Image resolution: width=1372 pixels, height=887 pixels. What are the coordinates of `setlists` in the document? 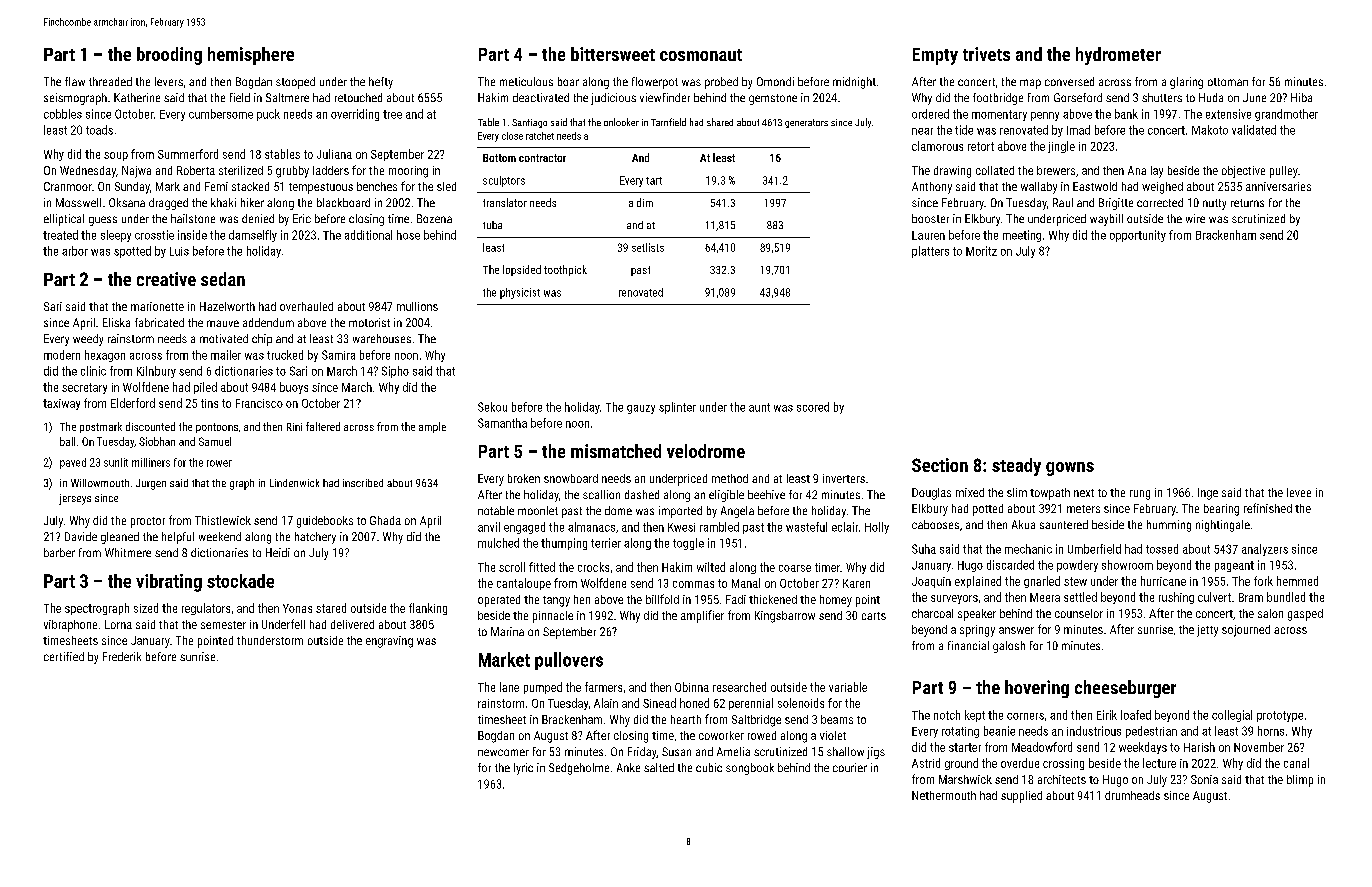 It's located at (648, 247).
